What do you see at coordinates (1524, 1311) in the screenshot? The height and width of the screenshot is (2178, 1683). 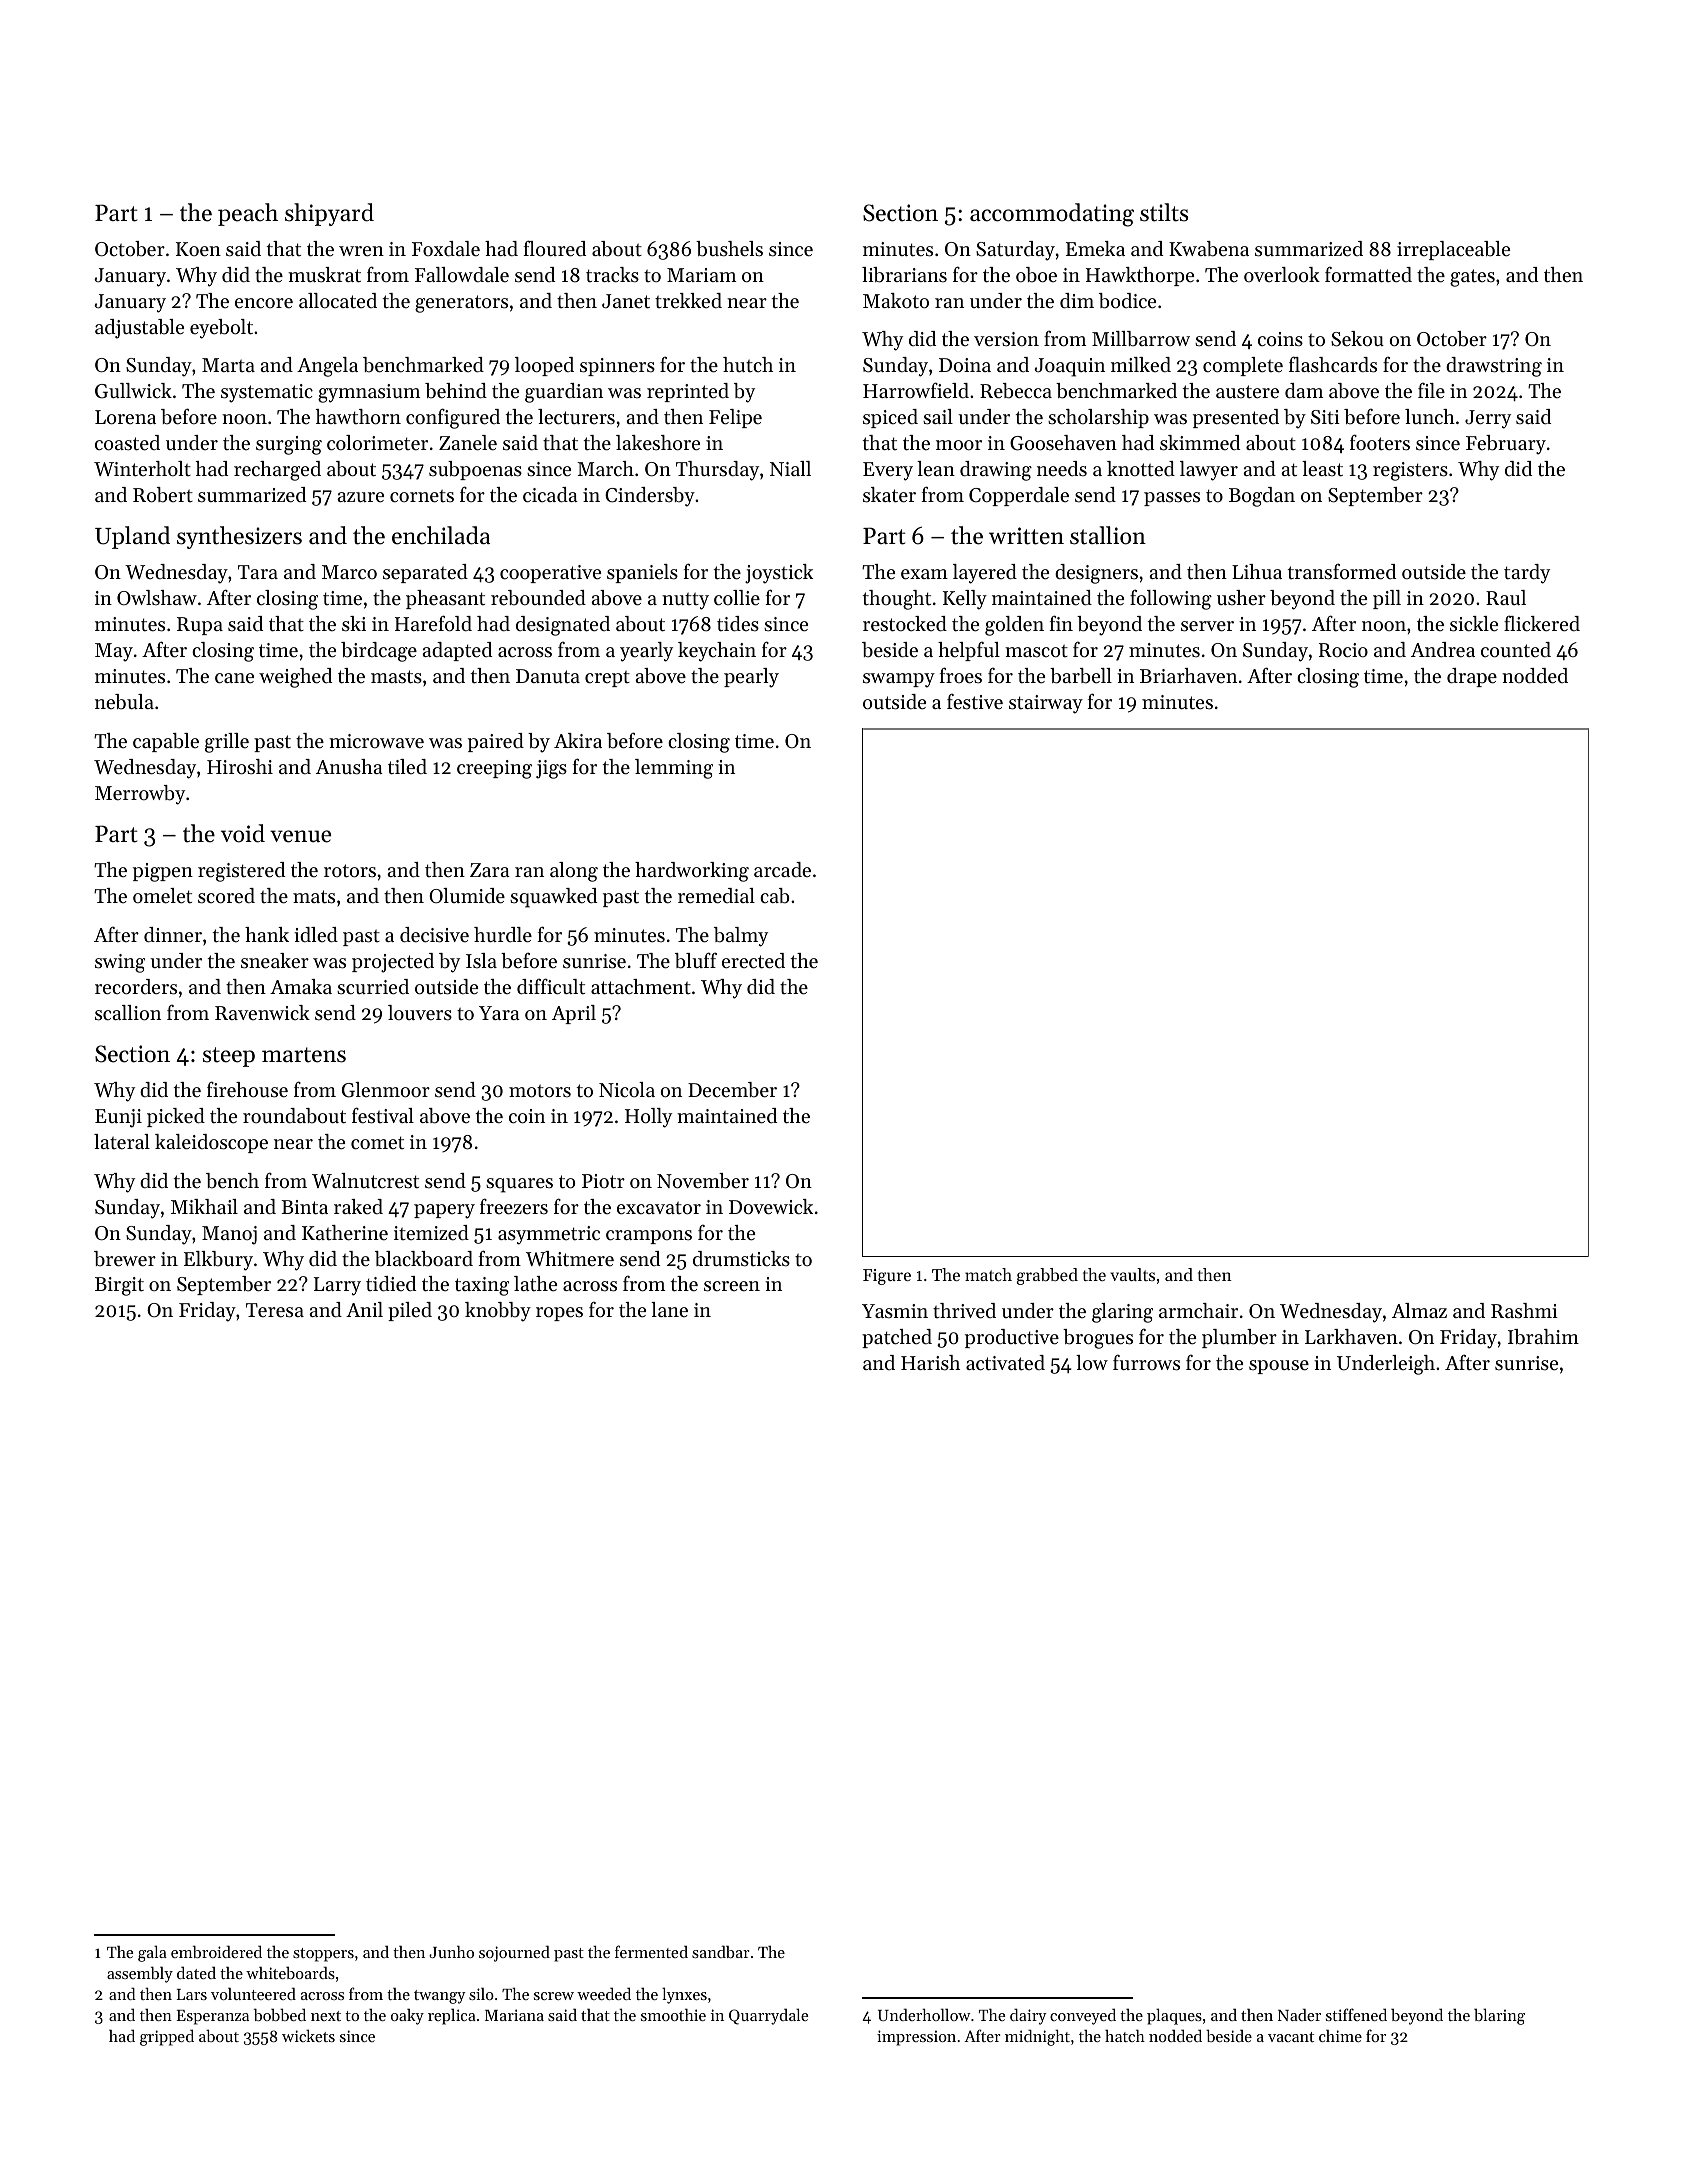 I see `Rashmi` at bounding box center [1524, 1311].
